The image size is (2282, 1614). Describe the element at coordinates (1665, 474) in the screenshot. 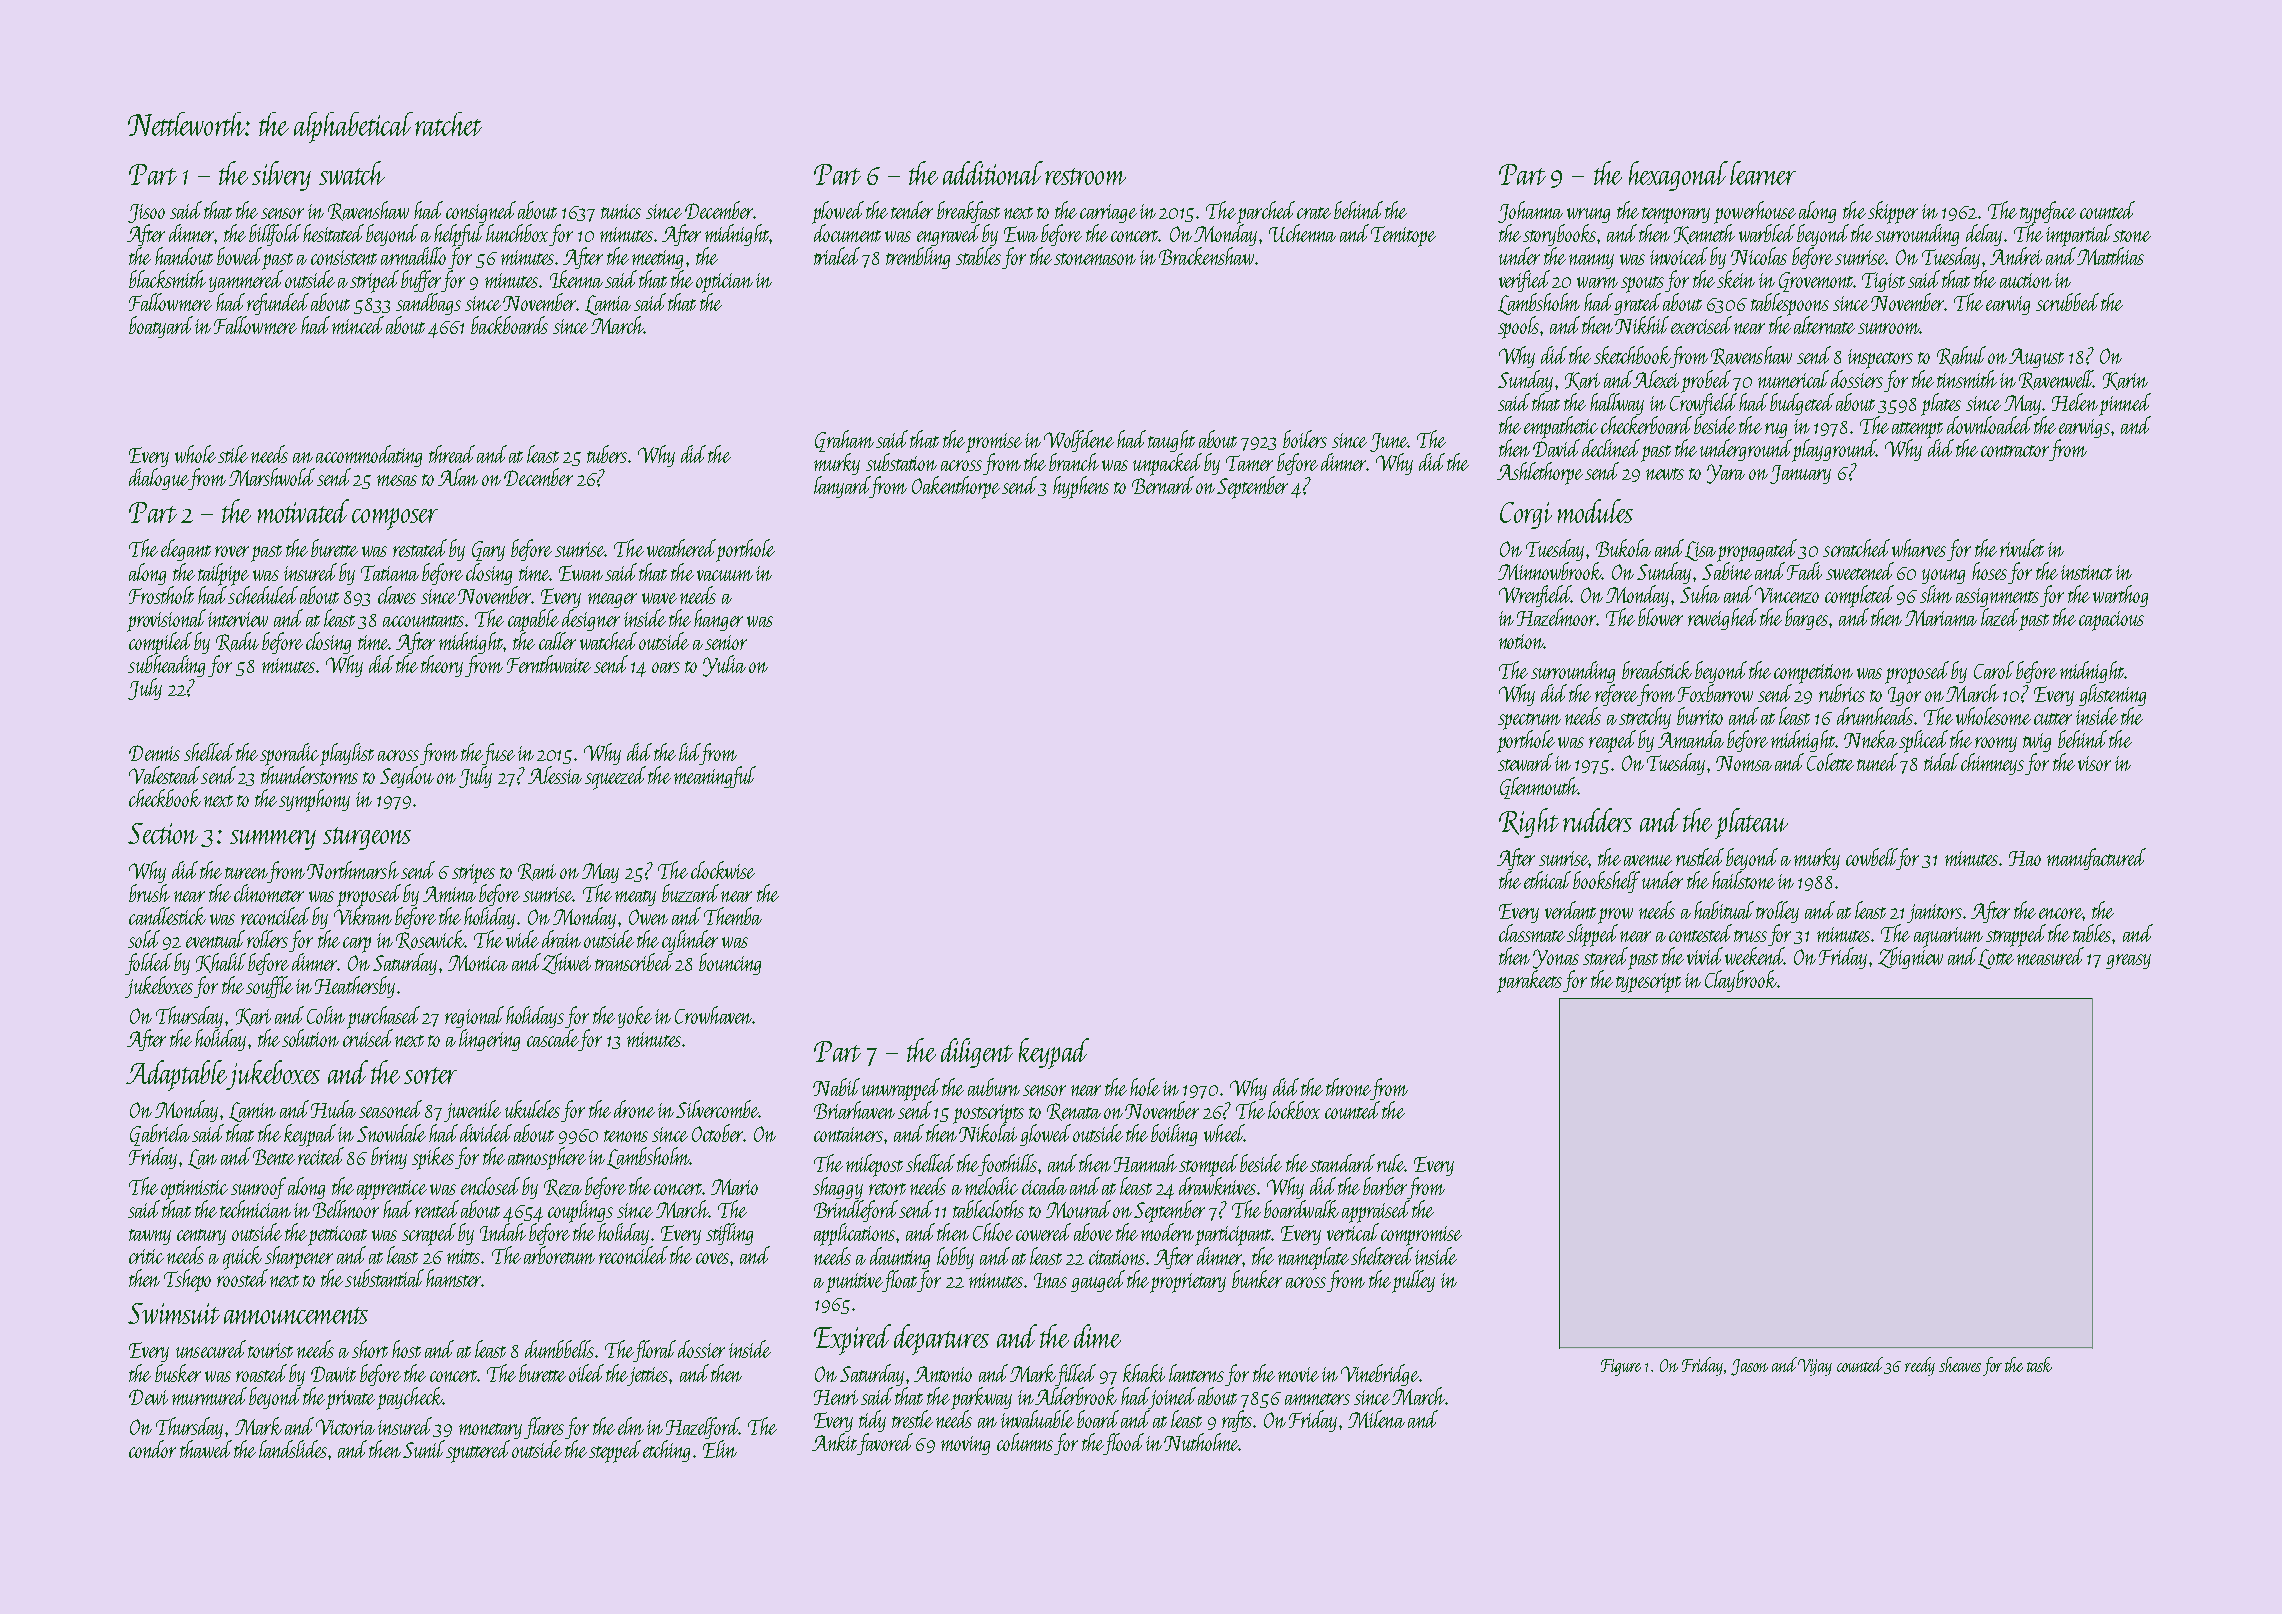

I see `newts` at that location.
